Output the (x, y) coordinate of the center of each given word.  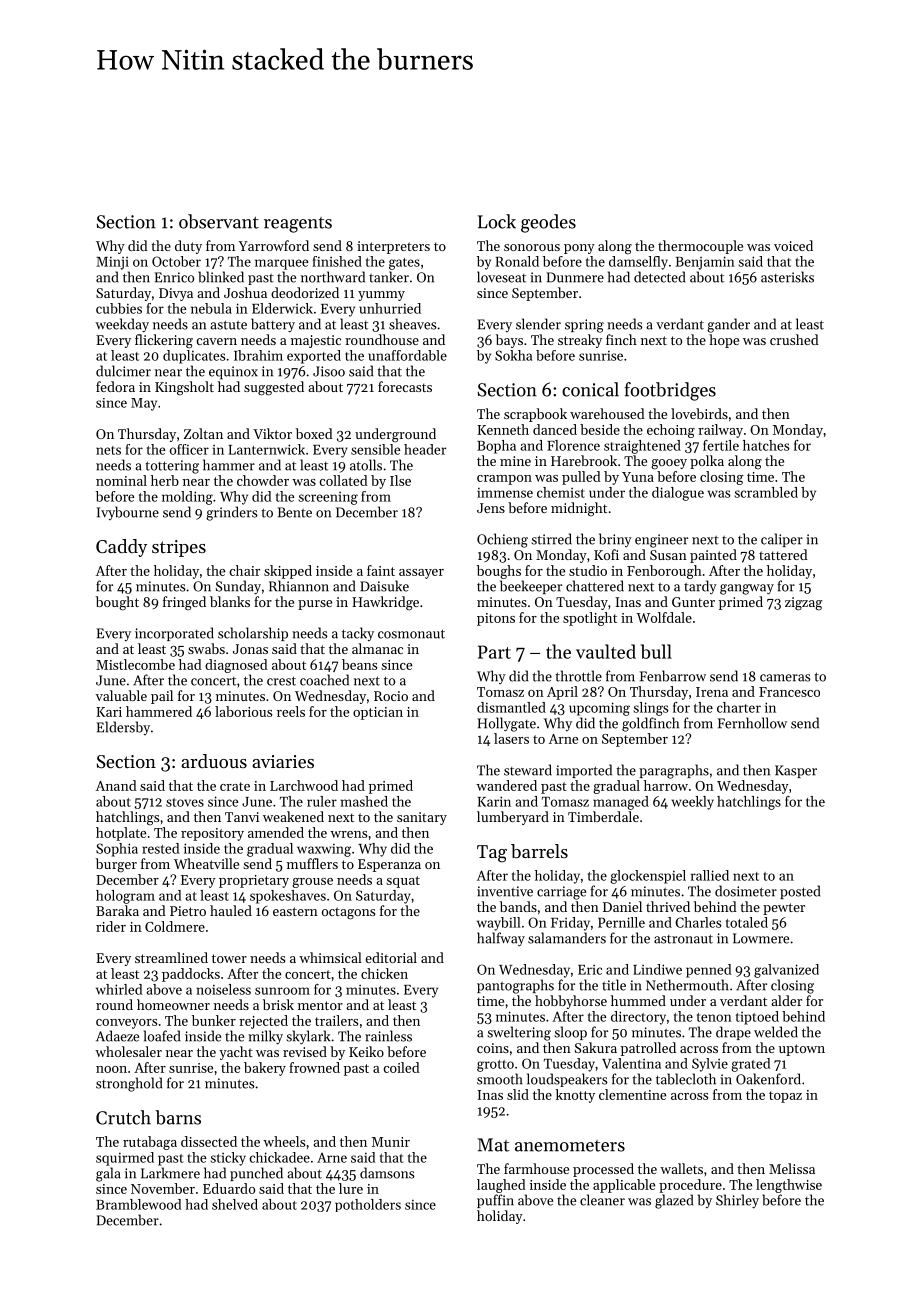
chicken (384, 973)
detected (659, 277)
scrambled (766, 492)
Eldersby (123, 728)
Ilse (400, 480)
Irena (712, 692)
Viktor (272, 433)
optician (378, 713)
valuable (121, 695)
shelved (235, 1204)
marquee (281, 264)
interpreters (393, 247)
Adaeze (117, 1036)
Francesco (789, 692)
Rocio (391, 696)
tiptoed (757, 1018)
